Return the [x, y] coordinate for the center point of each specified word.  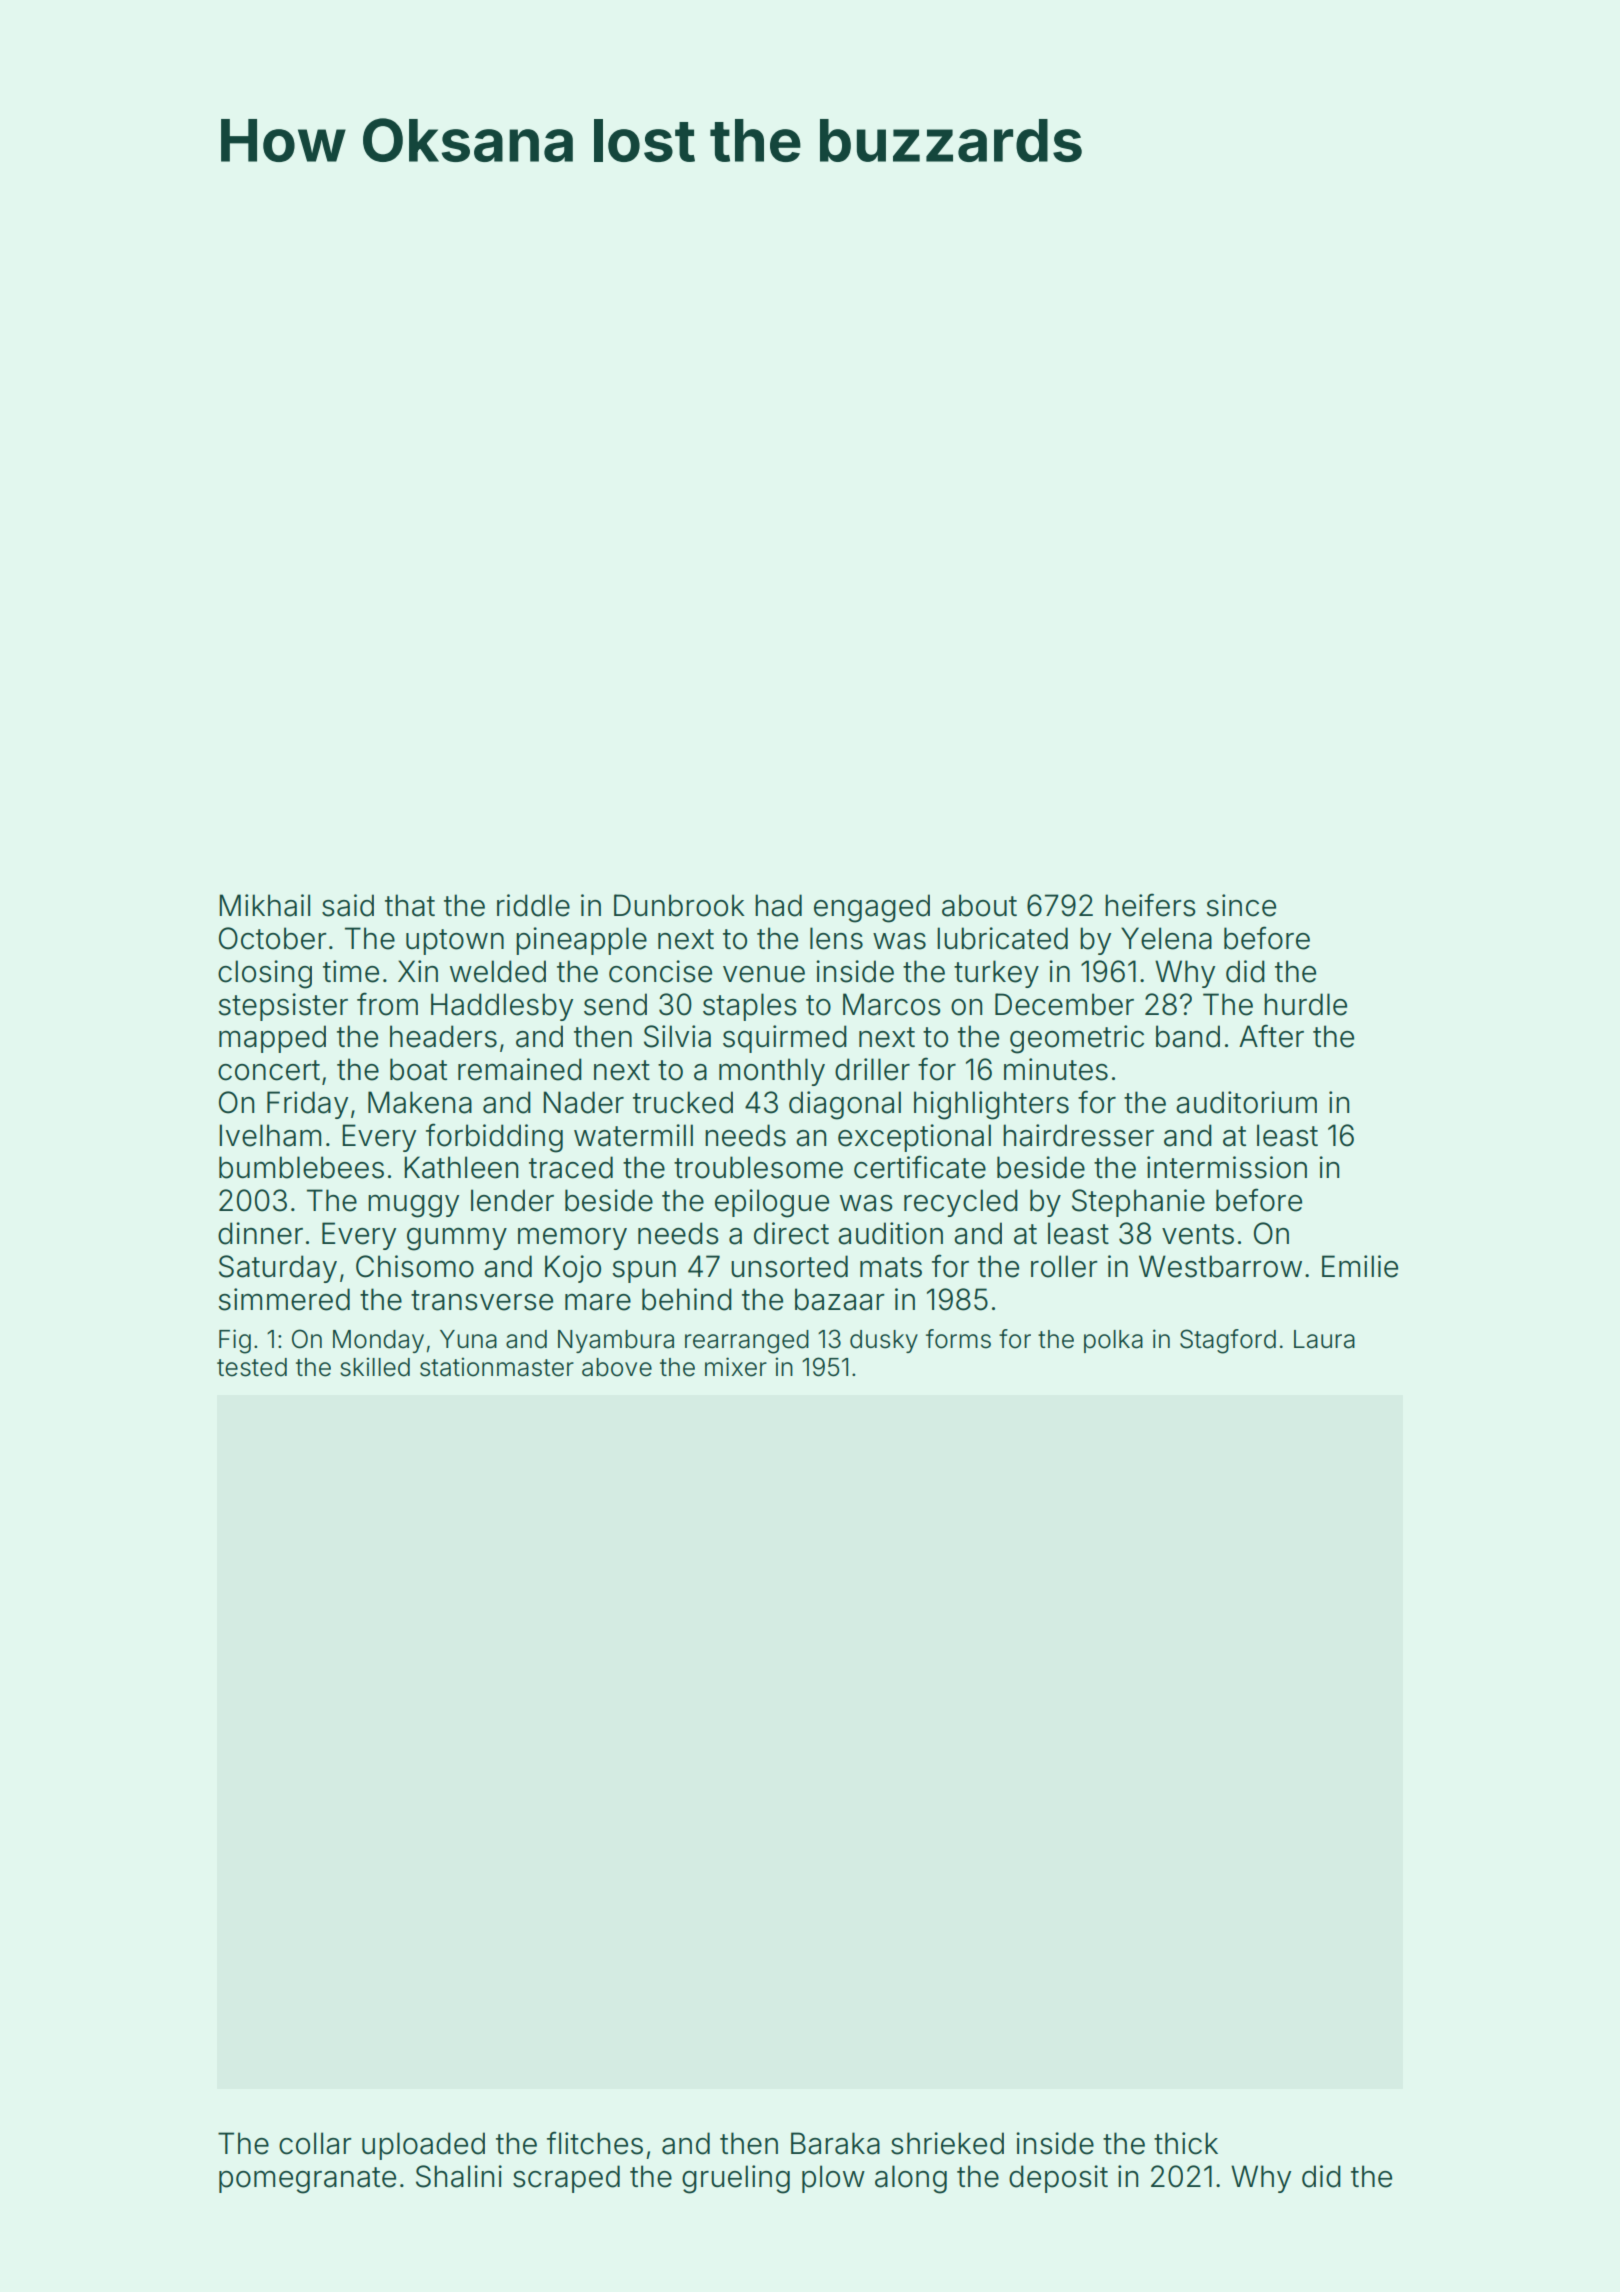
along [911, 2179]
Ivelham [270, 1135]
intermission [1227, 1167]
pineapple [581, 941]
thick [1186, 2143]
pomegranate [307, 2180]
